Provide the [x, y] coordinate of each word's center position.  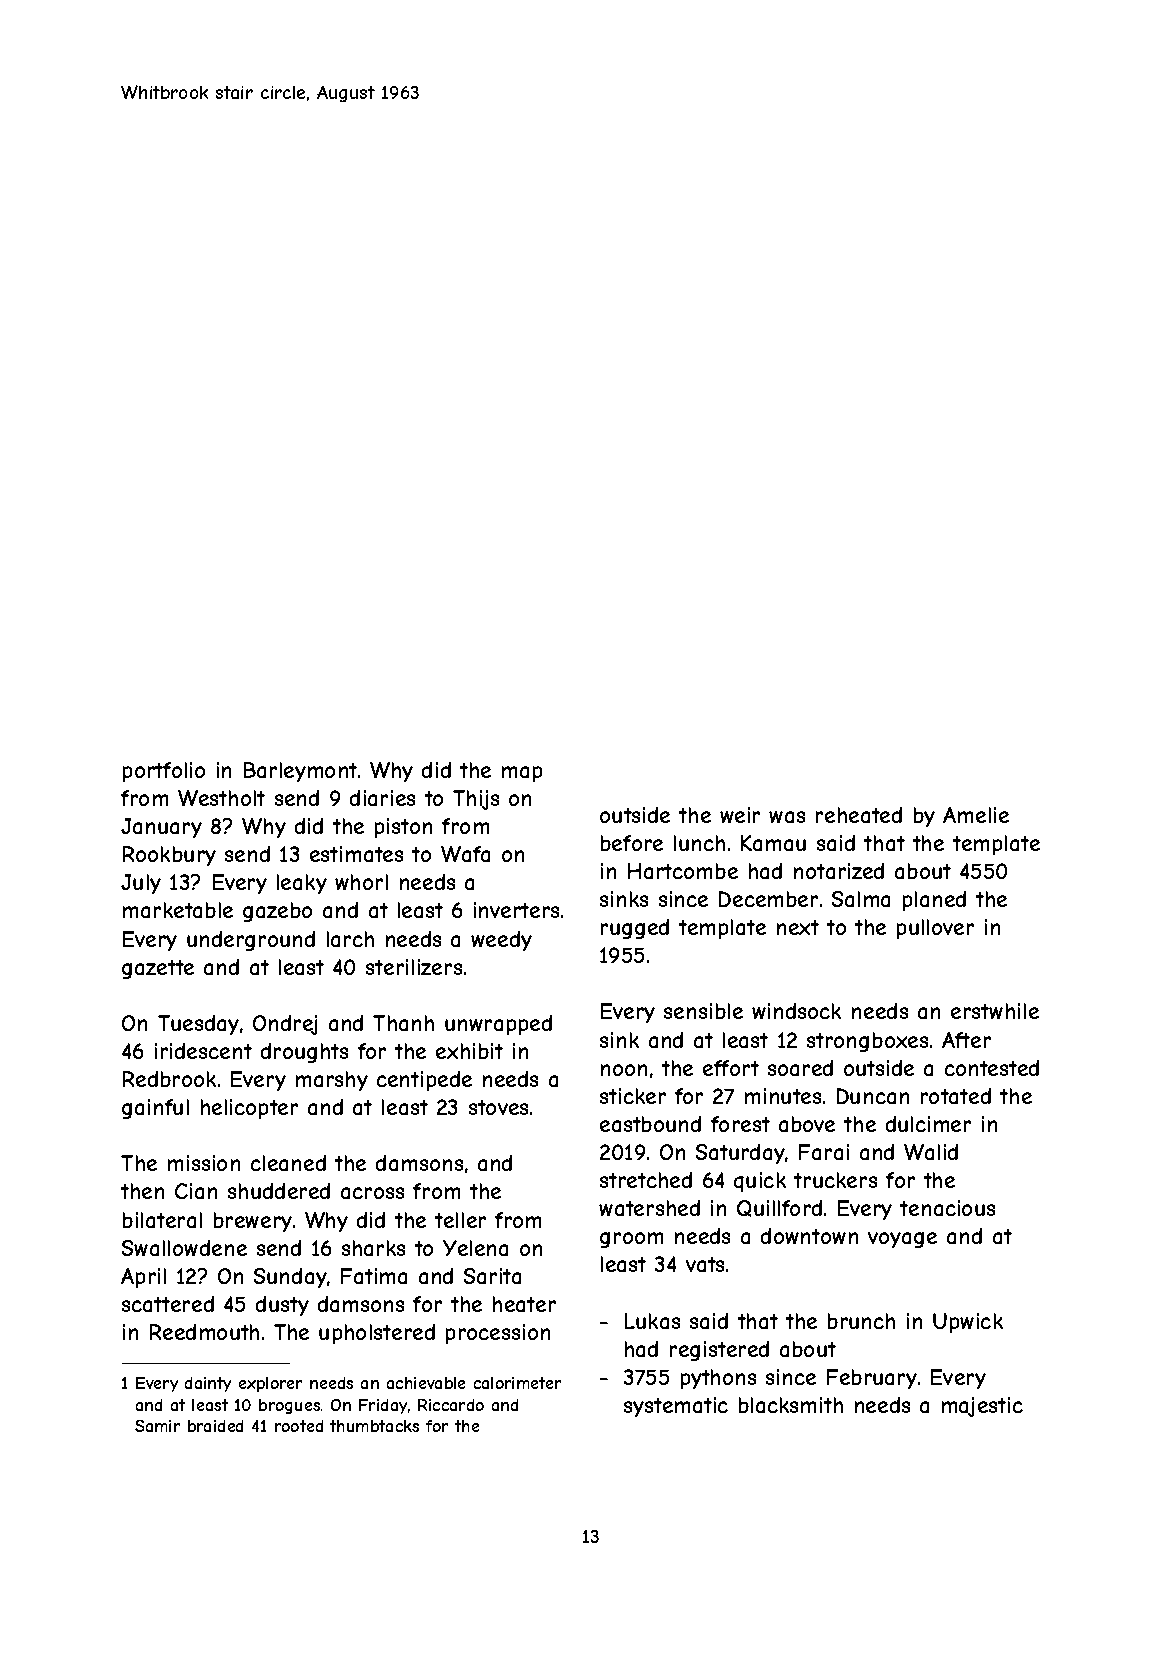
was [787, 817]
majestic [982, 1407]
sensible [703, 1011]
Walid [931, 1152]
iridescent [203, 1051]
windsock [796, 1011]
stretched [646, 1180]
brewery [253, 1222]
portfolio [164, 772]
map [522, 774]
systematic [676, 1407]
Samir [157, 1426]
